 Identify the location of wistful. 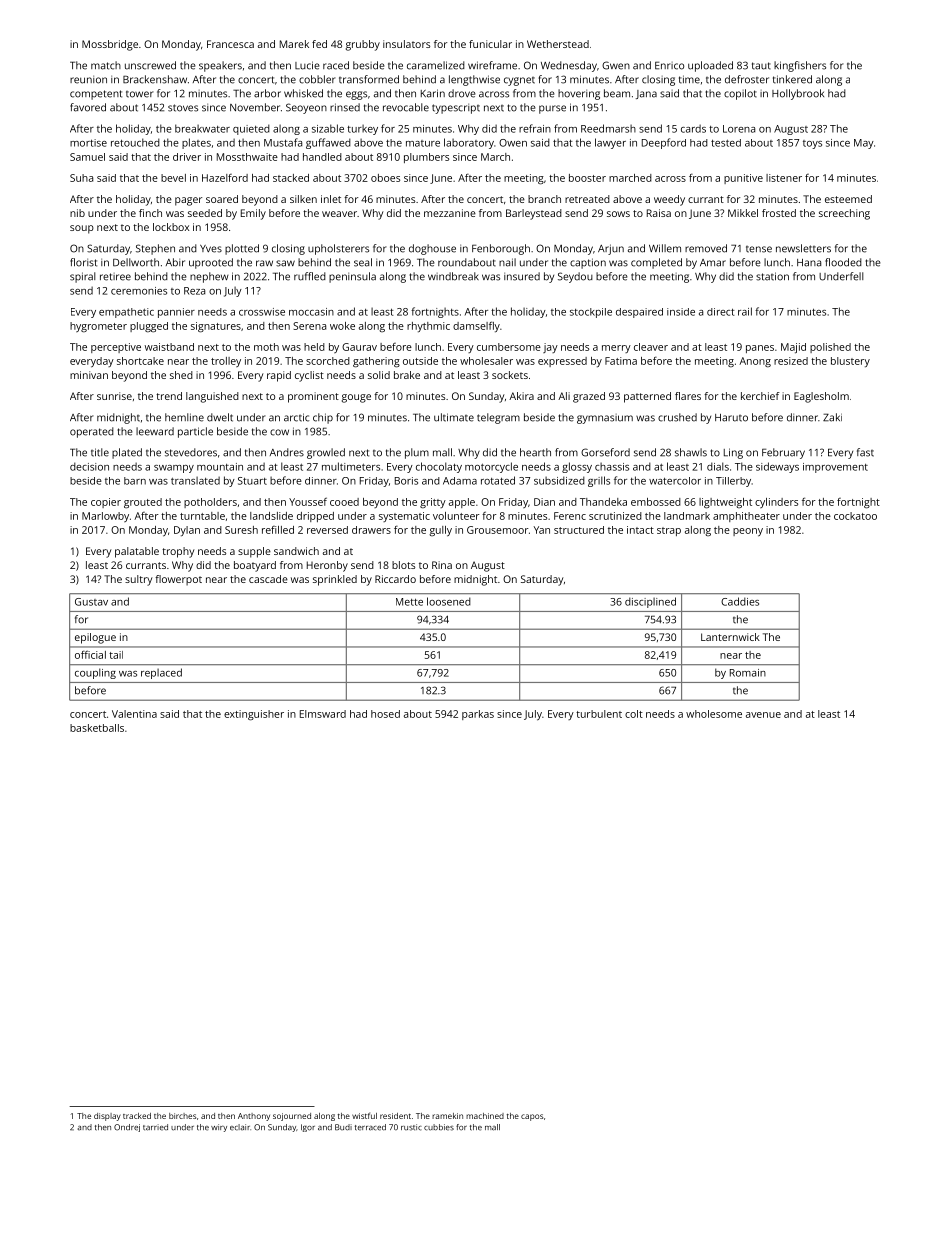
(364, 1115).
